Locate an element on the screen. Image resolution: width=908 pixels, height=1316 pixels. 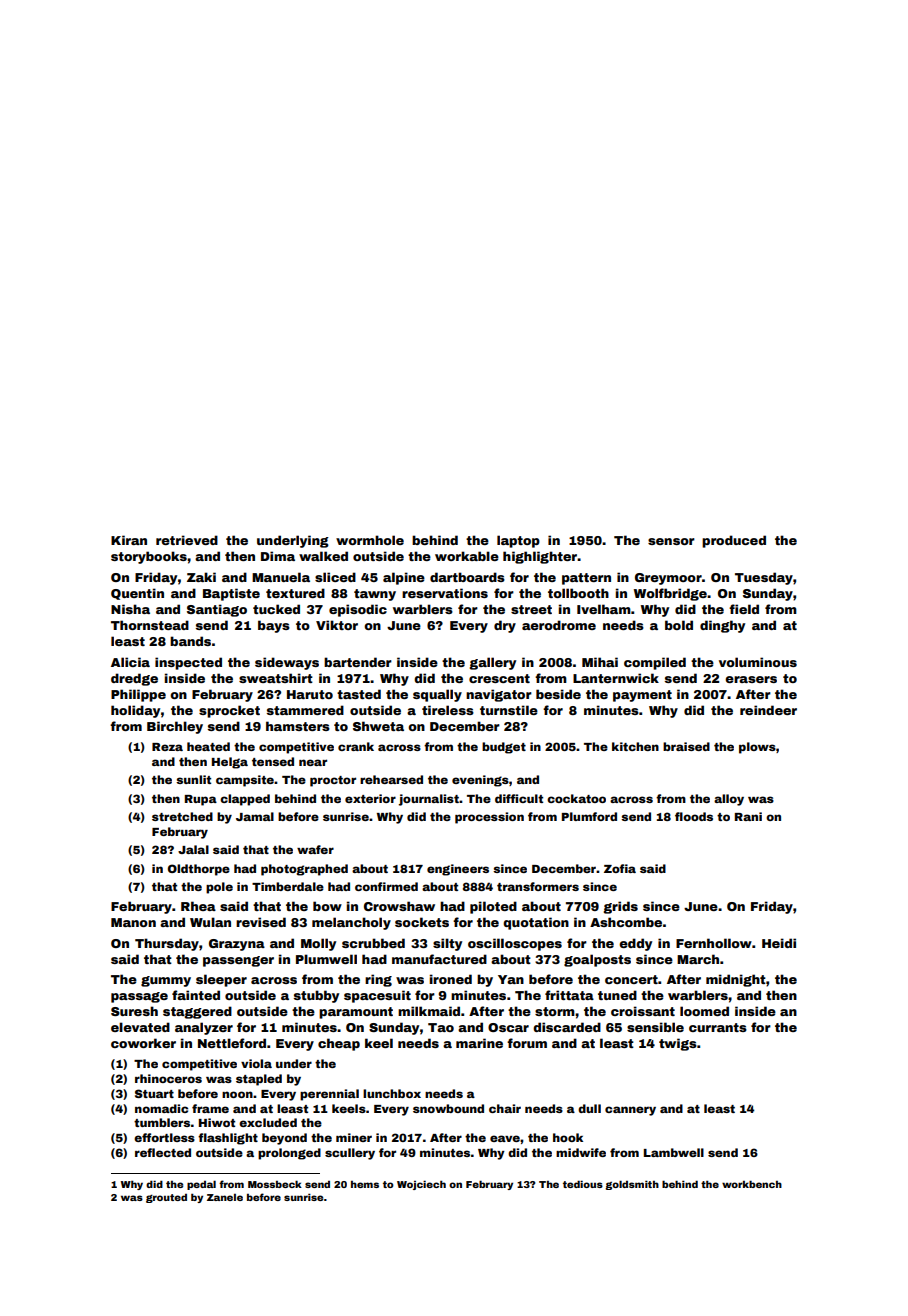
field is located at coordinates (744, 609).
